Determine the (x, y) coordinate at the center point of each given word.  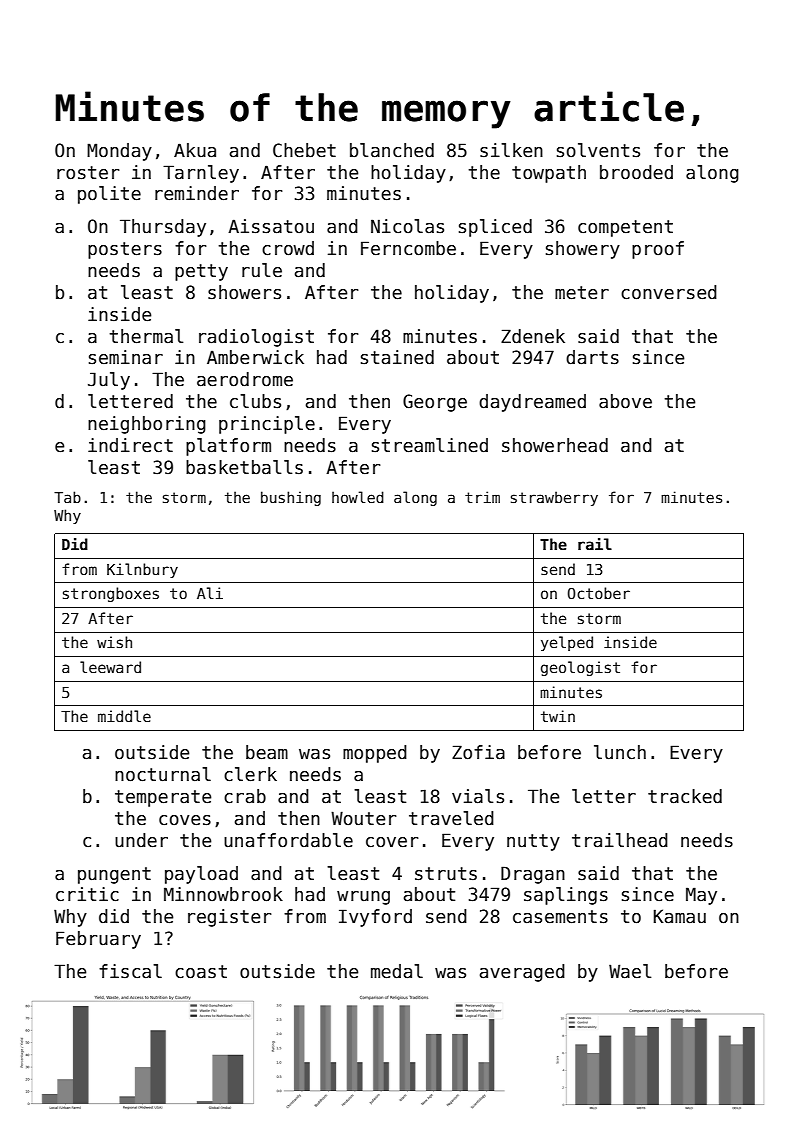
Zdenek (533, 336)
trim (482, 497)
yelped (567, 643)
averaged (522, 973)
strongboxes (111, 594)
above (625, 401)
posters (125, 250)
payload (201, 875)
